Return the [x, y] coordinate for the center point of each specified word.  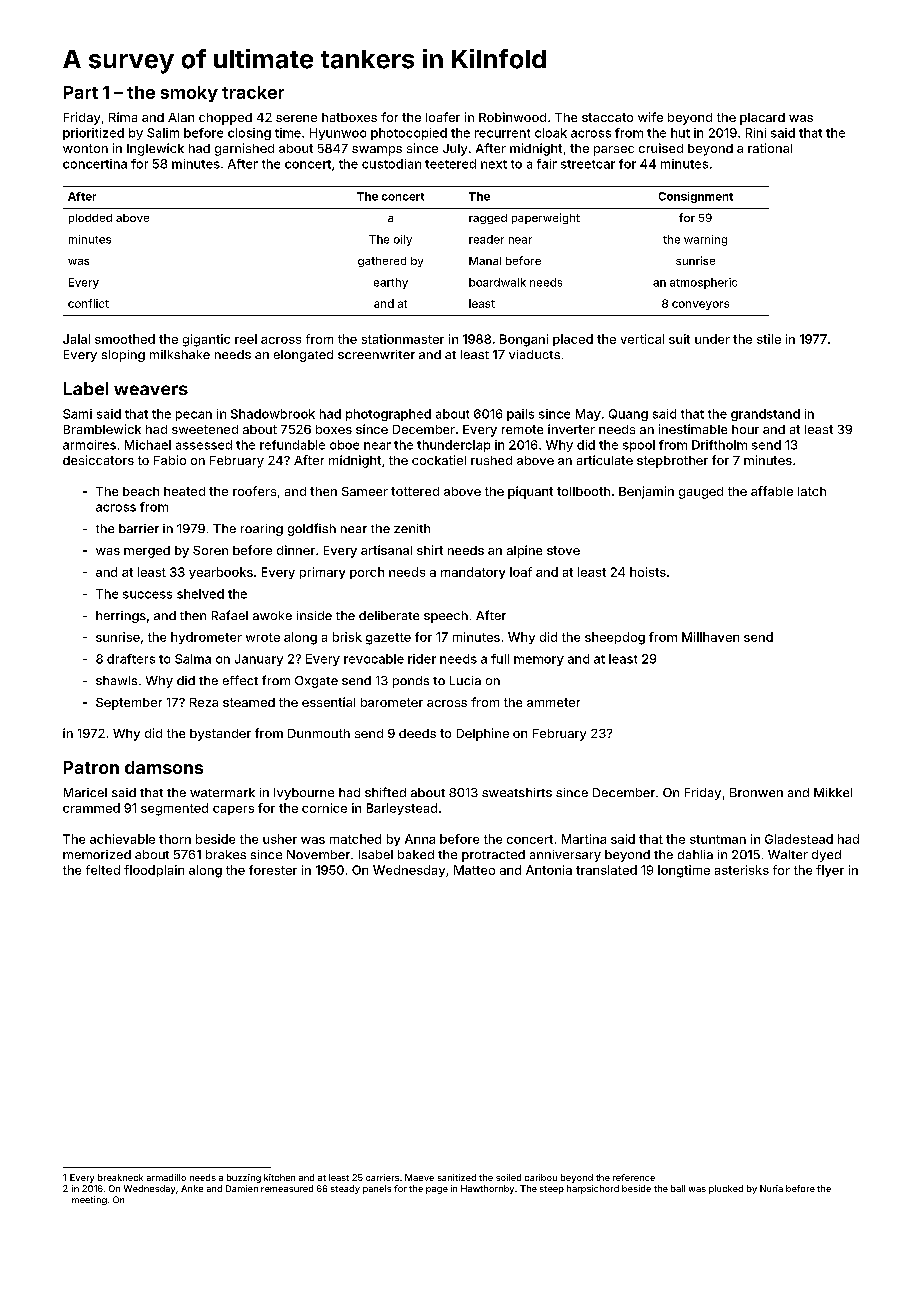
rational [770, 148]
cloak [551, 133]
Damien [242, 1188]
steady [345, 1189]
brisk [347, 637]
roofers [254, 491]
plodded [90, 219]
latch [812, 491]
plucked [726, 1189]
